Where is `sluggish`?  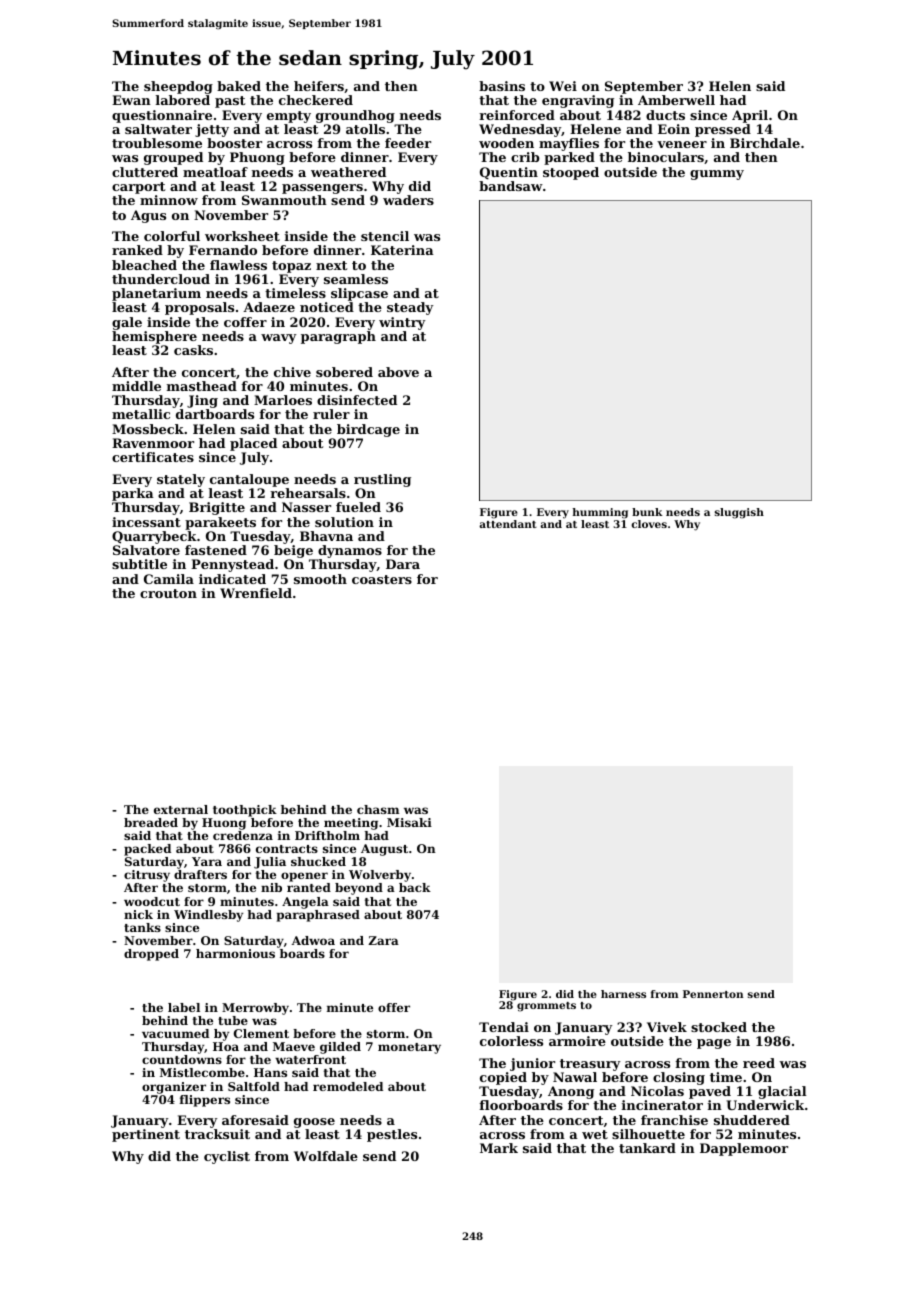 sluggish is located at coordinates (739, 513).
